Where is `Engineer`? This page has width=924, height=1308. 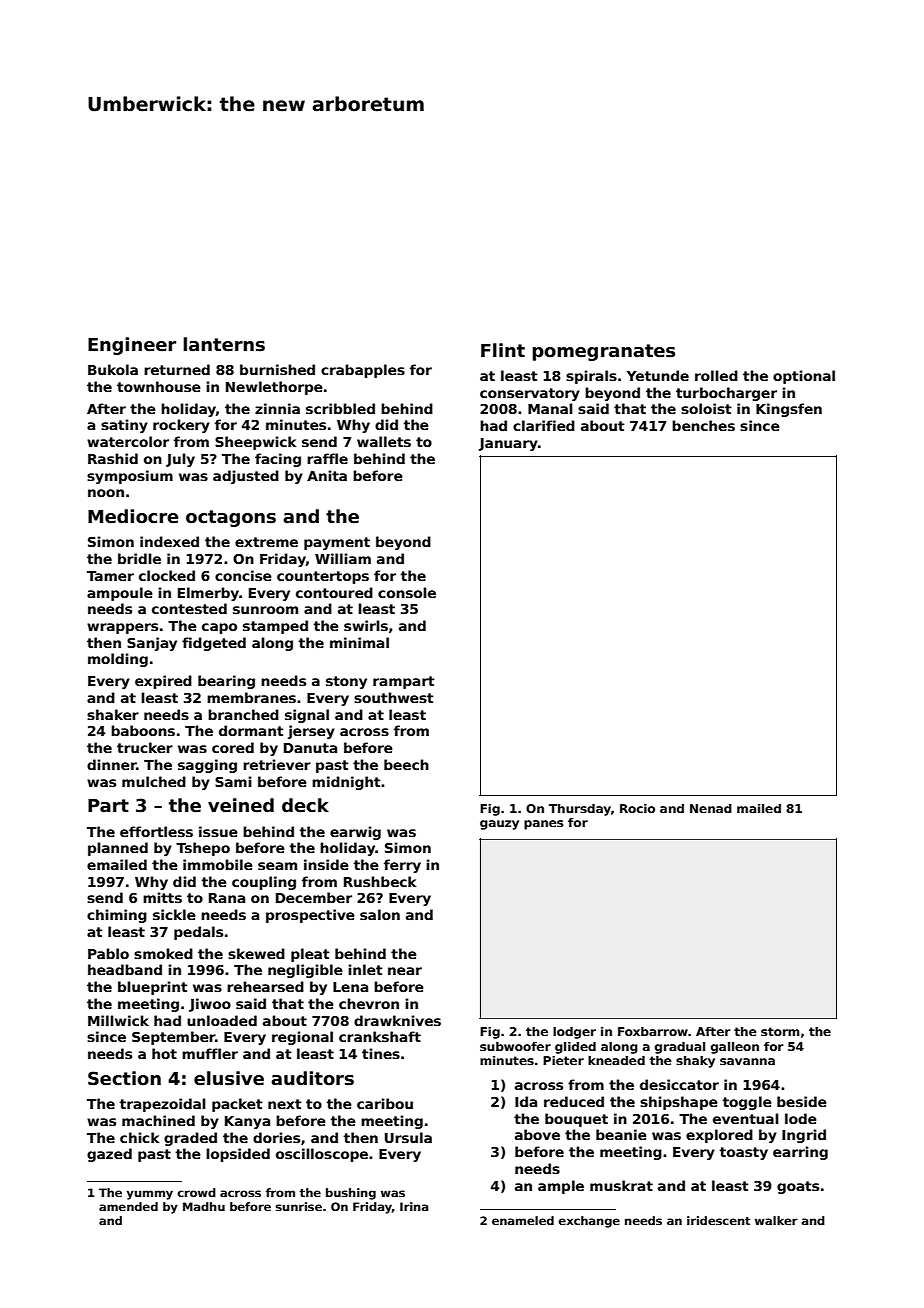
Engineer is located at coordinates (132, 346).
